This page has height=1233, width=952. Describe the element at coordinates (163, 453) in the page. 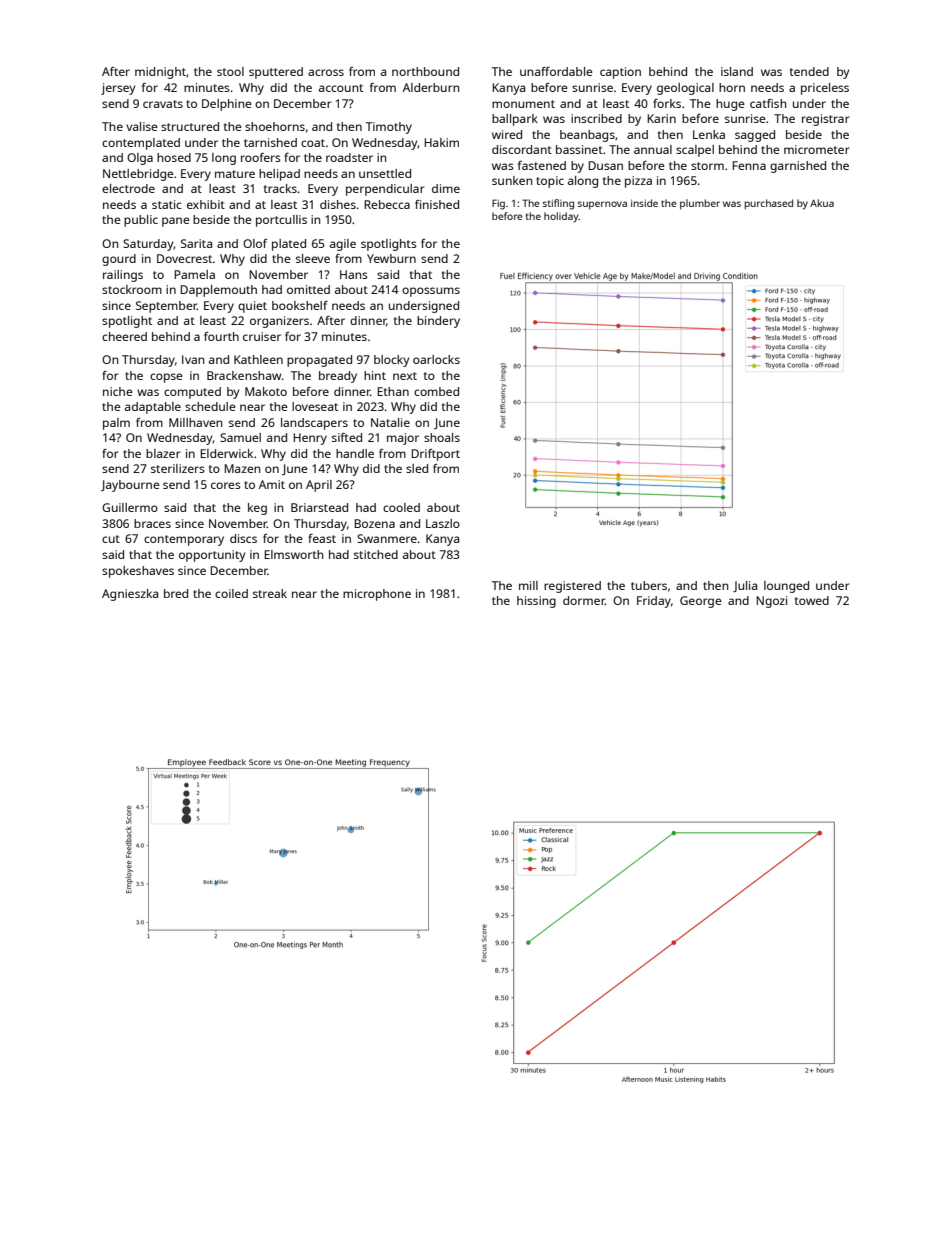

I see `blazer` at that location.
